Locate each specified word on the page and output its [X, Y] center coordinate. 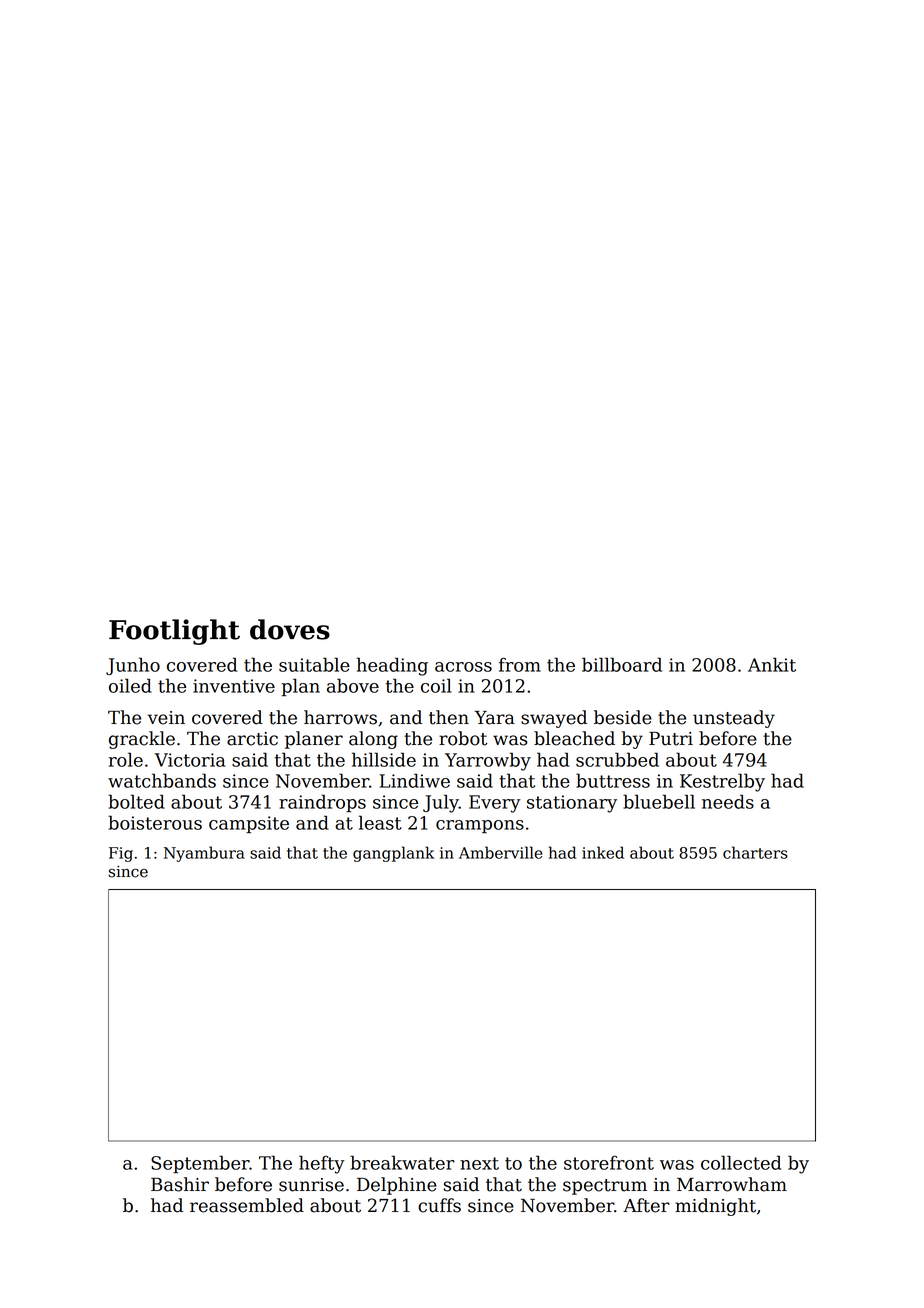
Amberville [501, 852]
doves [290, 629]
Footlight [174, 632]
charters [755, 852]
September [200, 1164]
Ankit [772, 664]
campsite [249, 824]
